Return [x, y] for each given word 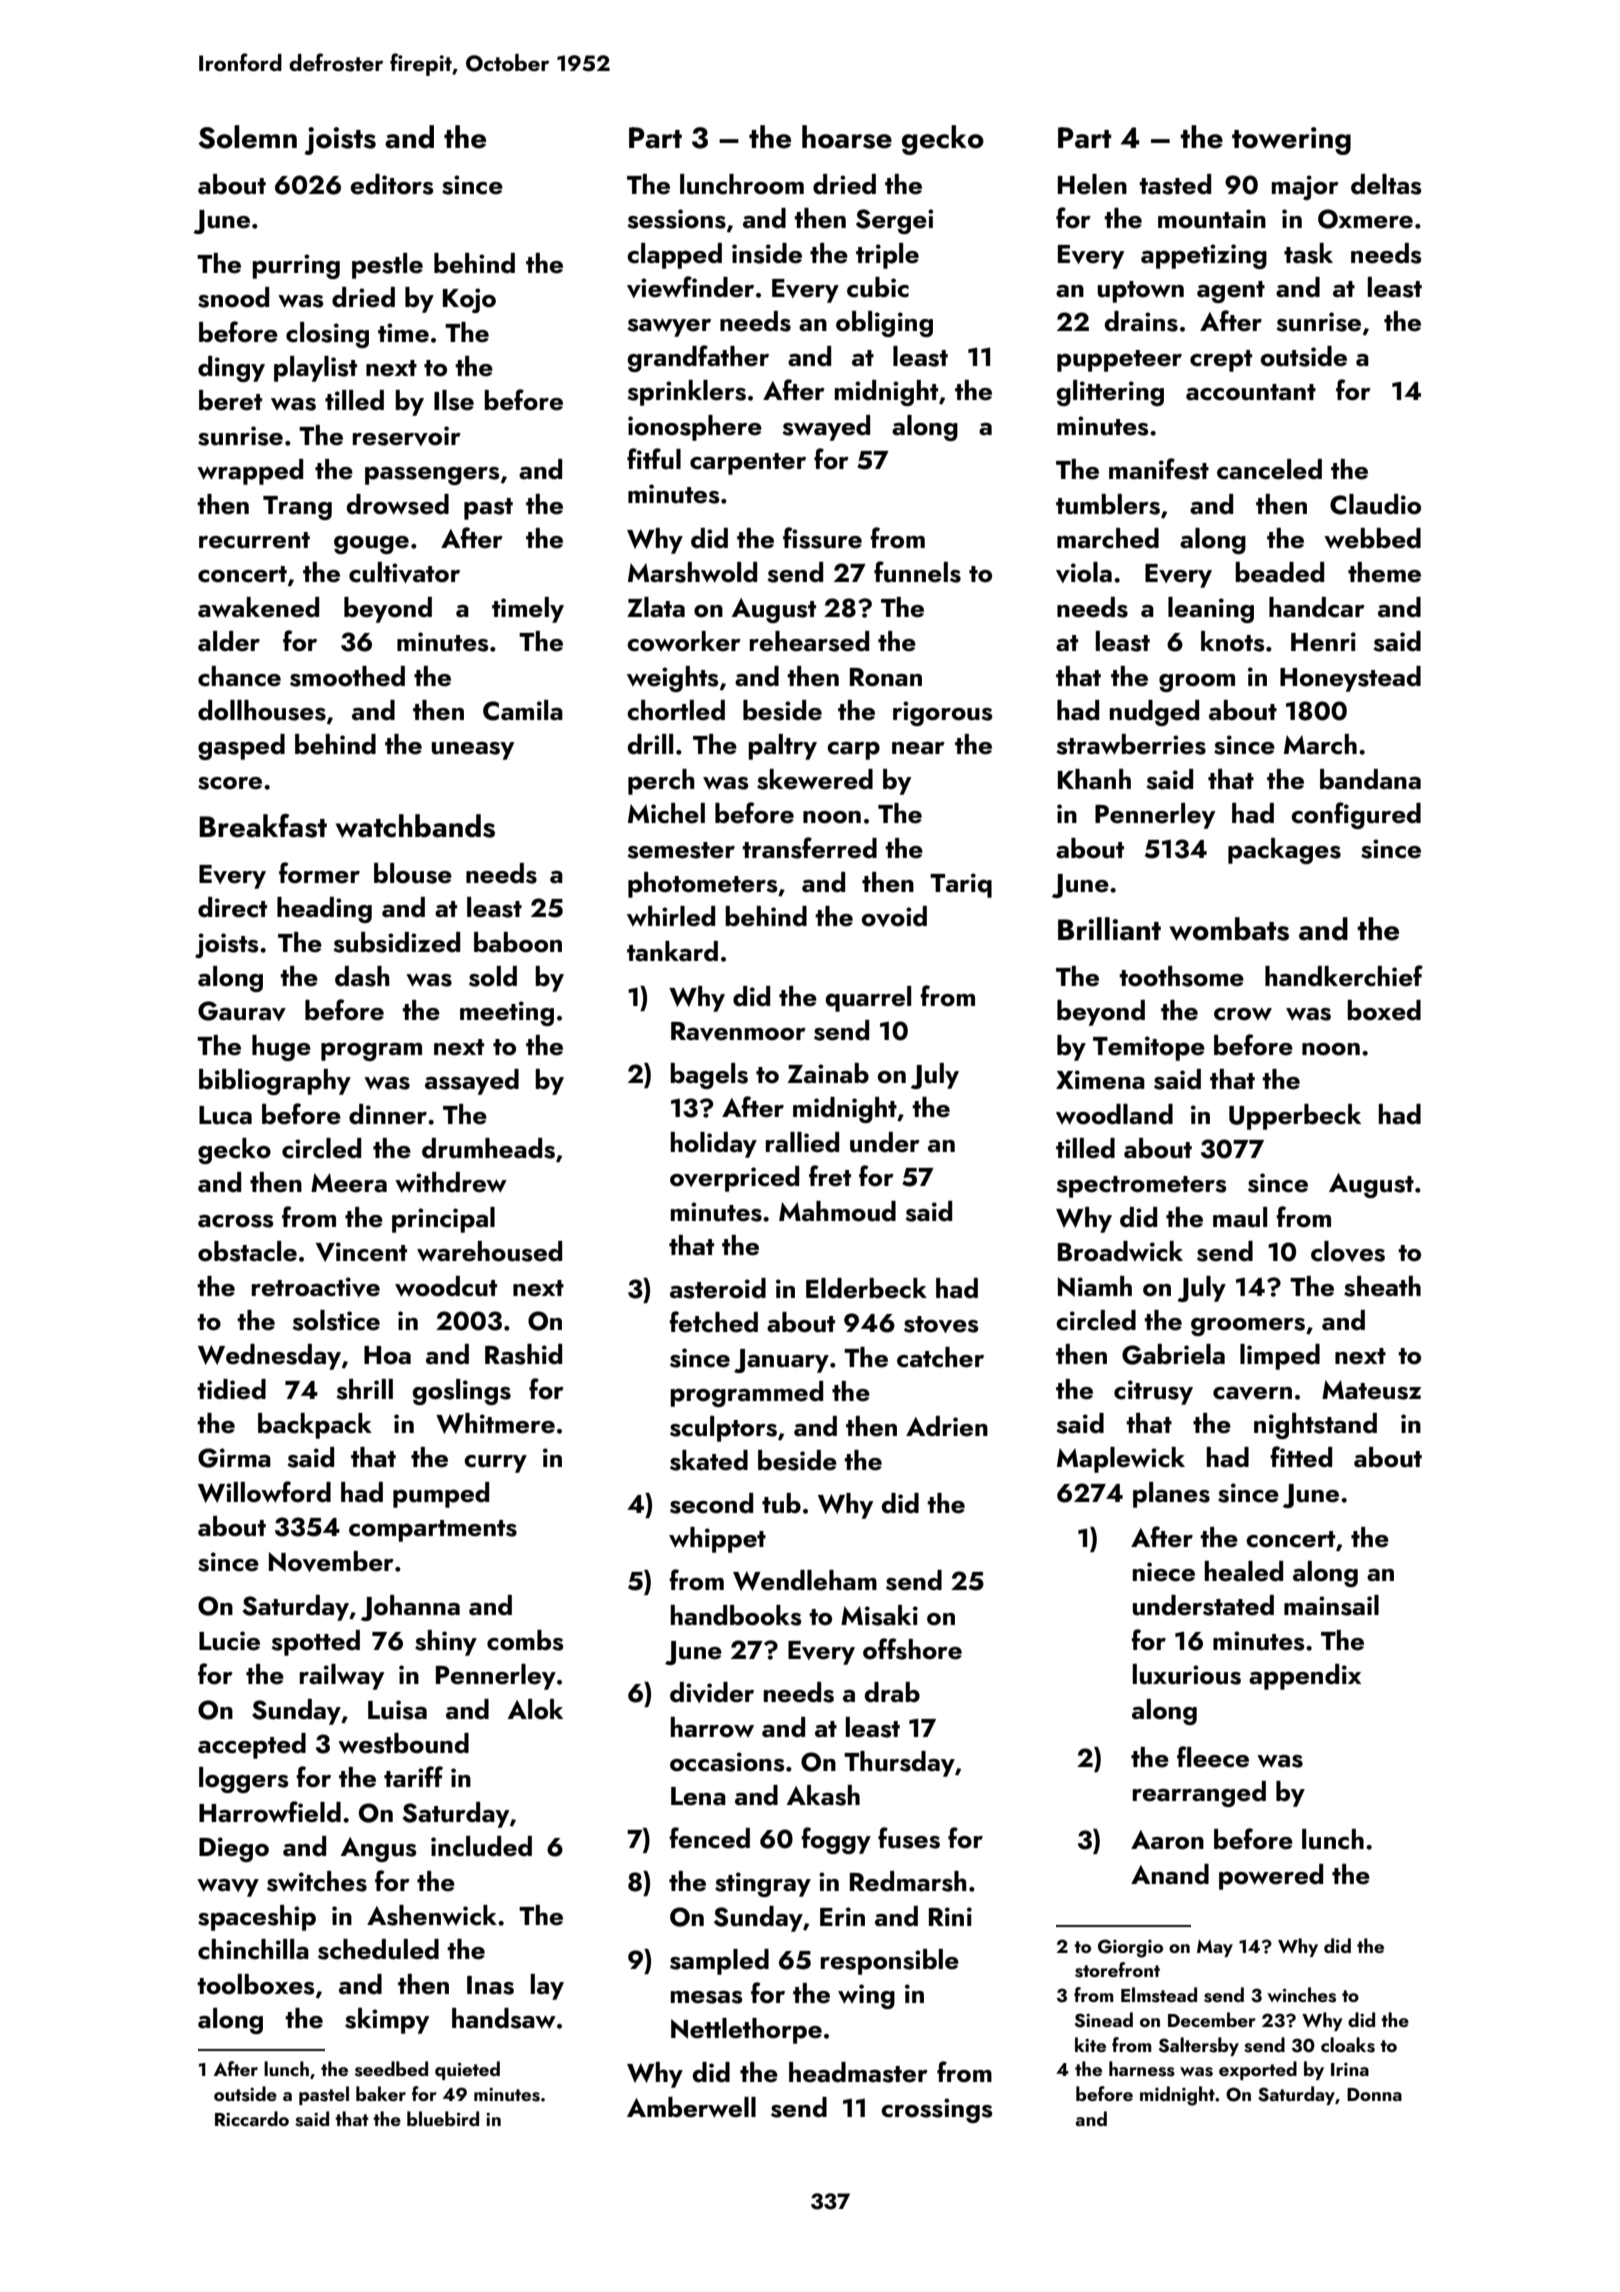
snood [233, 297]
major [1305, 187]
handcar [1317, 607]
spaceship [257, 1918]
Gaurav [242, 1011]
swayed [826, 428]
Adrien [947, 1426]
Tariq [961, 885]
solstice [336, 1320]
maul [1240, 1217]
